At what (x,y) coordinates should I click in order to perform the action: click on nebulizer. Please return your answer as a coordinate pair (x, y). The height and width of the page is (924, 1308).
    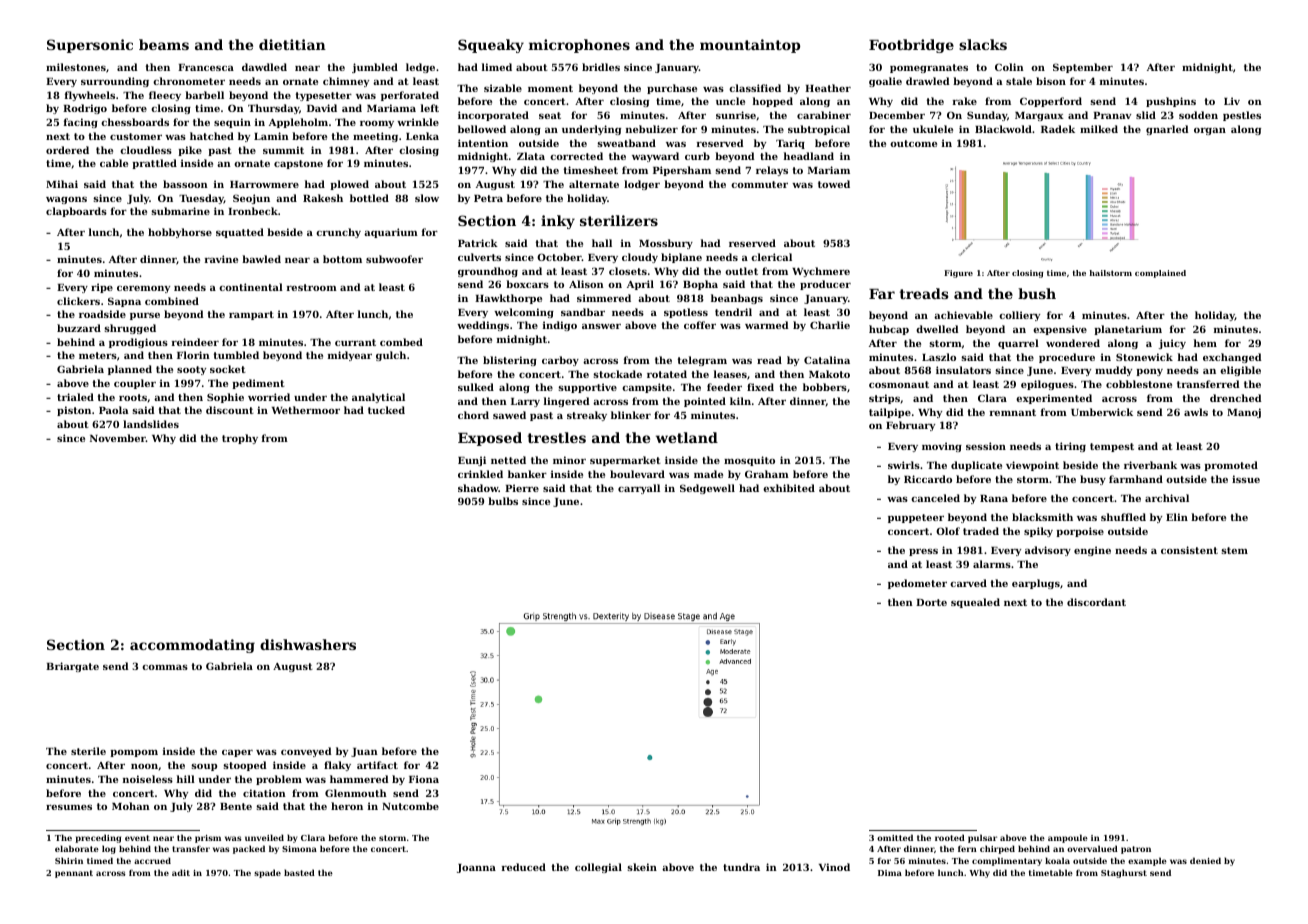
    Looking at the image, I should click on (652, 129).
